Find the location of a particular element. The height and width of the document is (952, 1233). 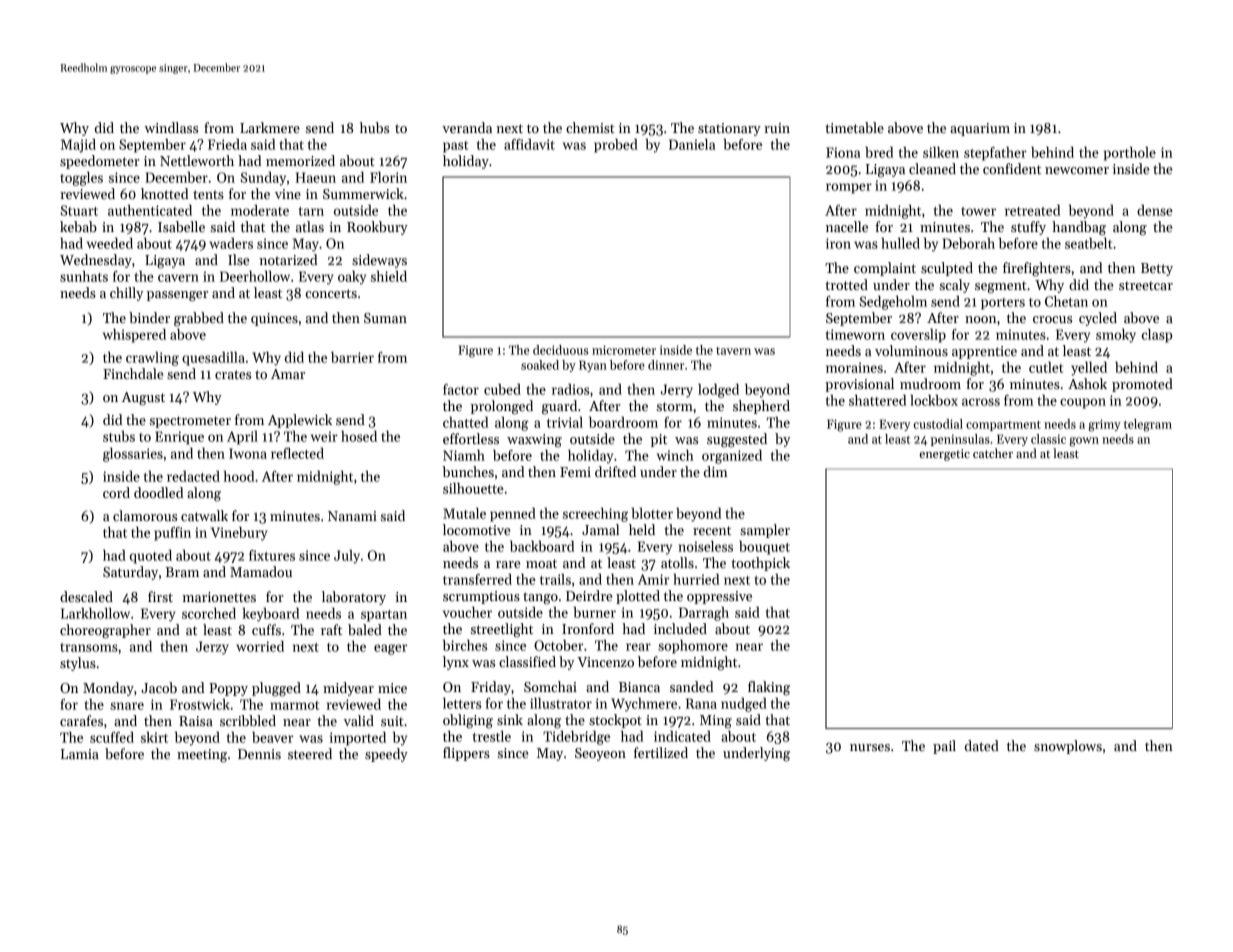

windlass is located at coordinates (171, 127).
